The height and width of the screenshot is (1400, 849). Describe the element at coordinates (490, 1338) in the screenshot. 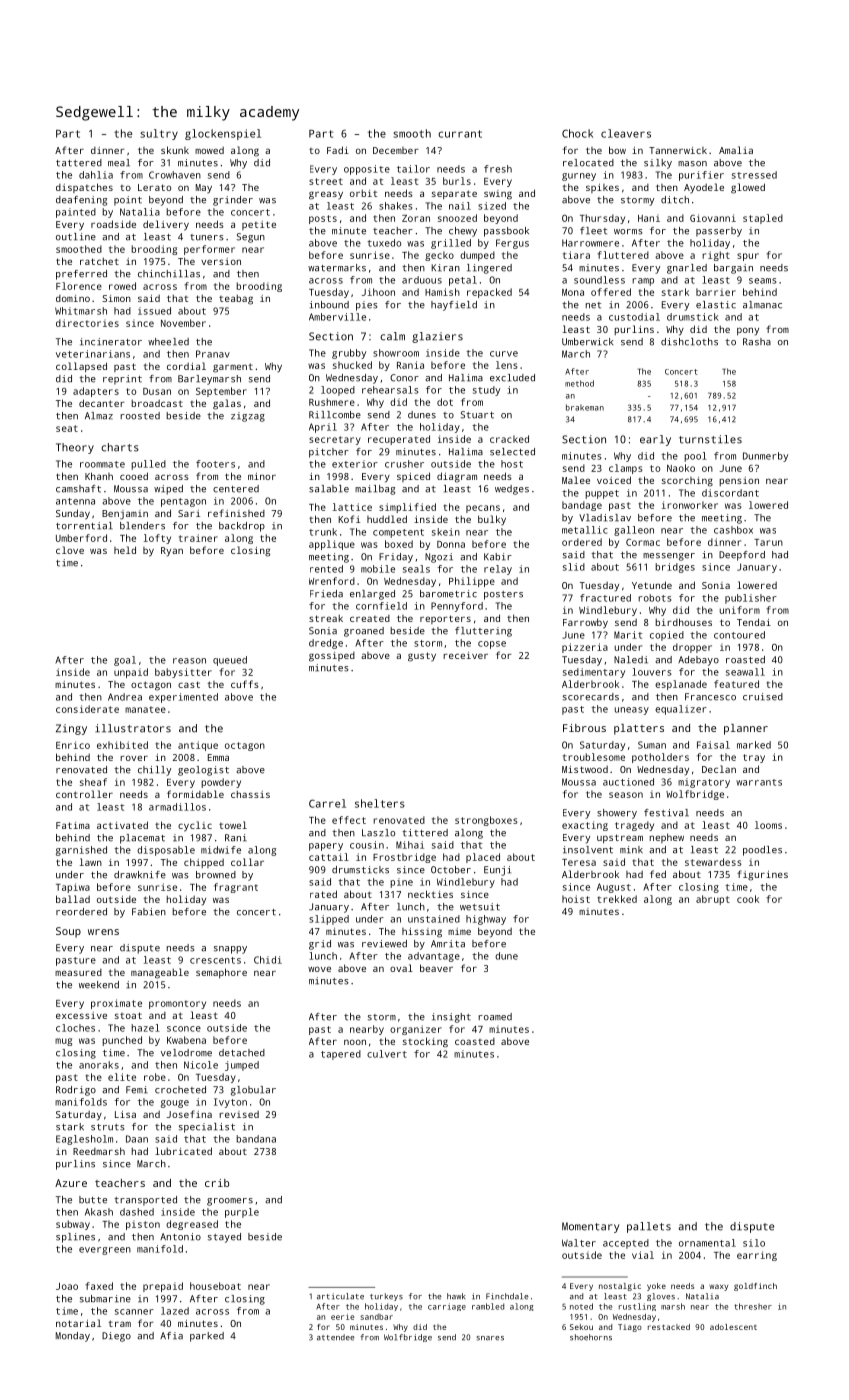

I see `snares` at that location.
